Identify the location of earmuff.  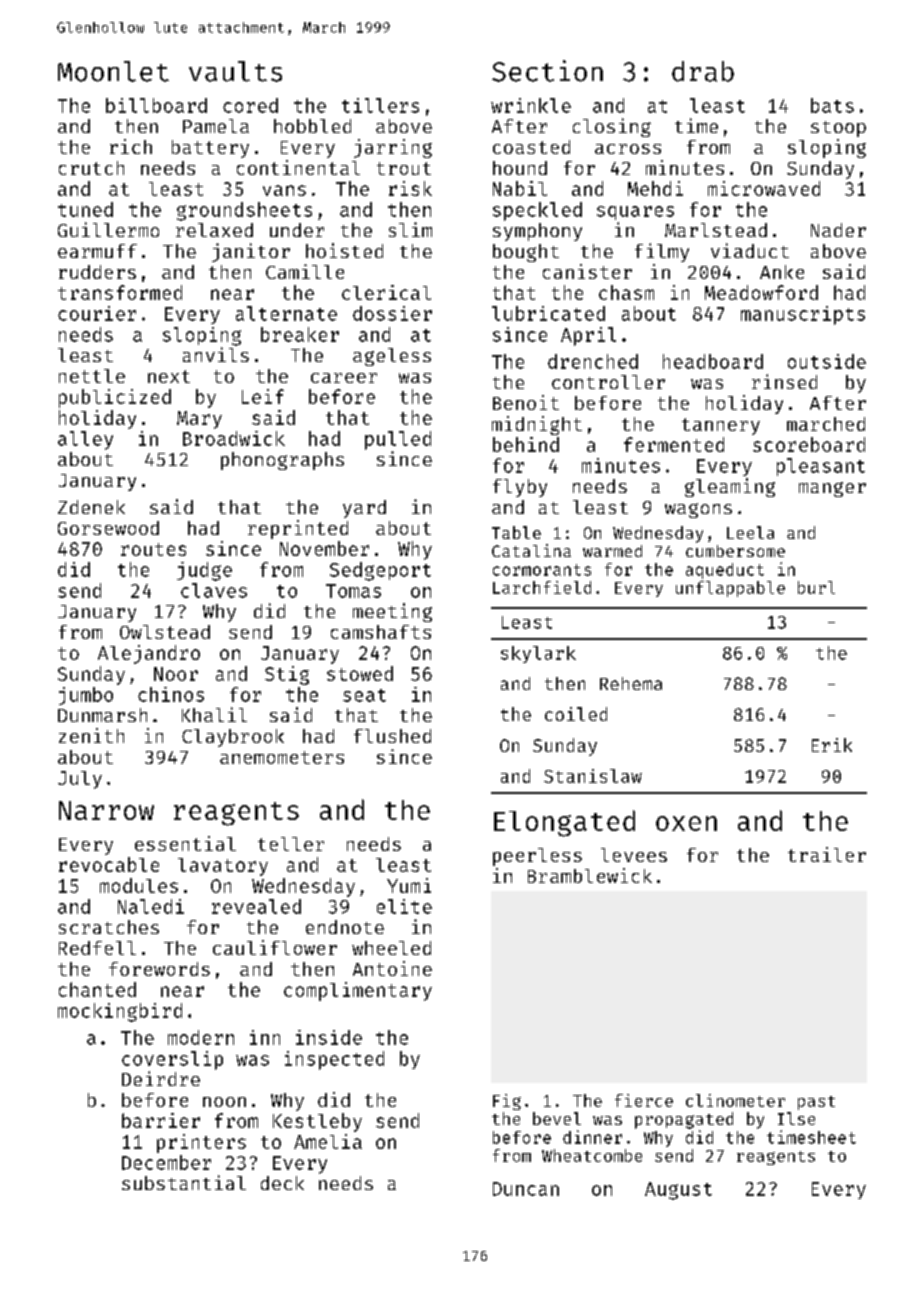
(97, 251).
